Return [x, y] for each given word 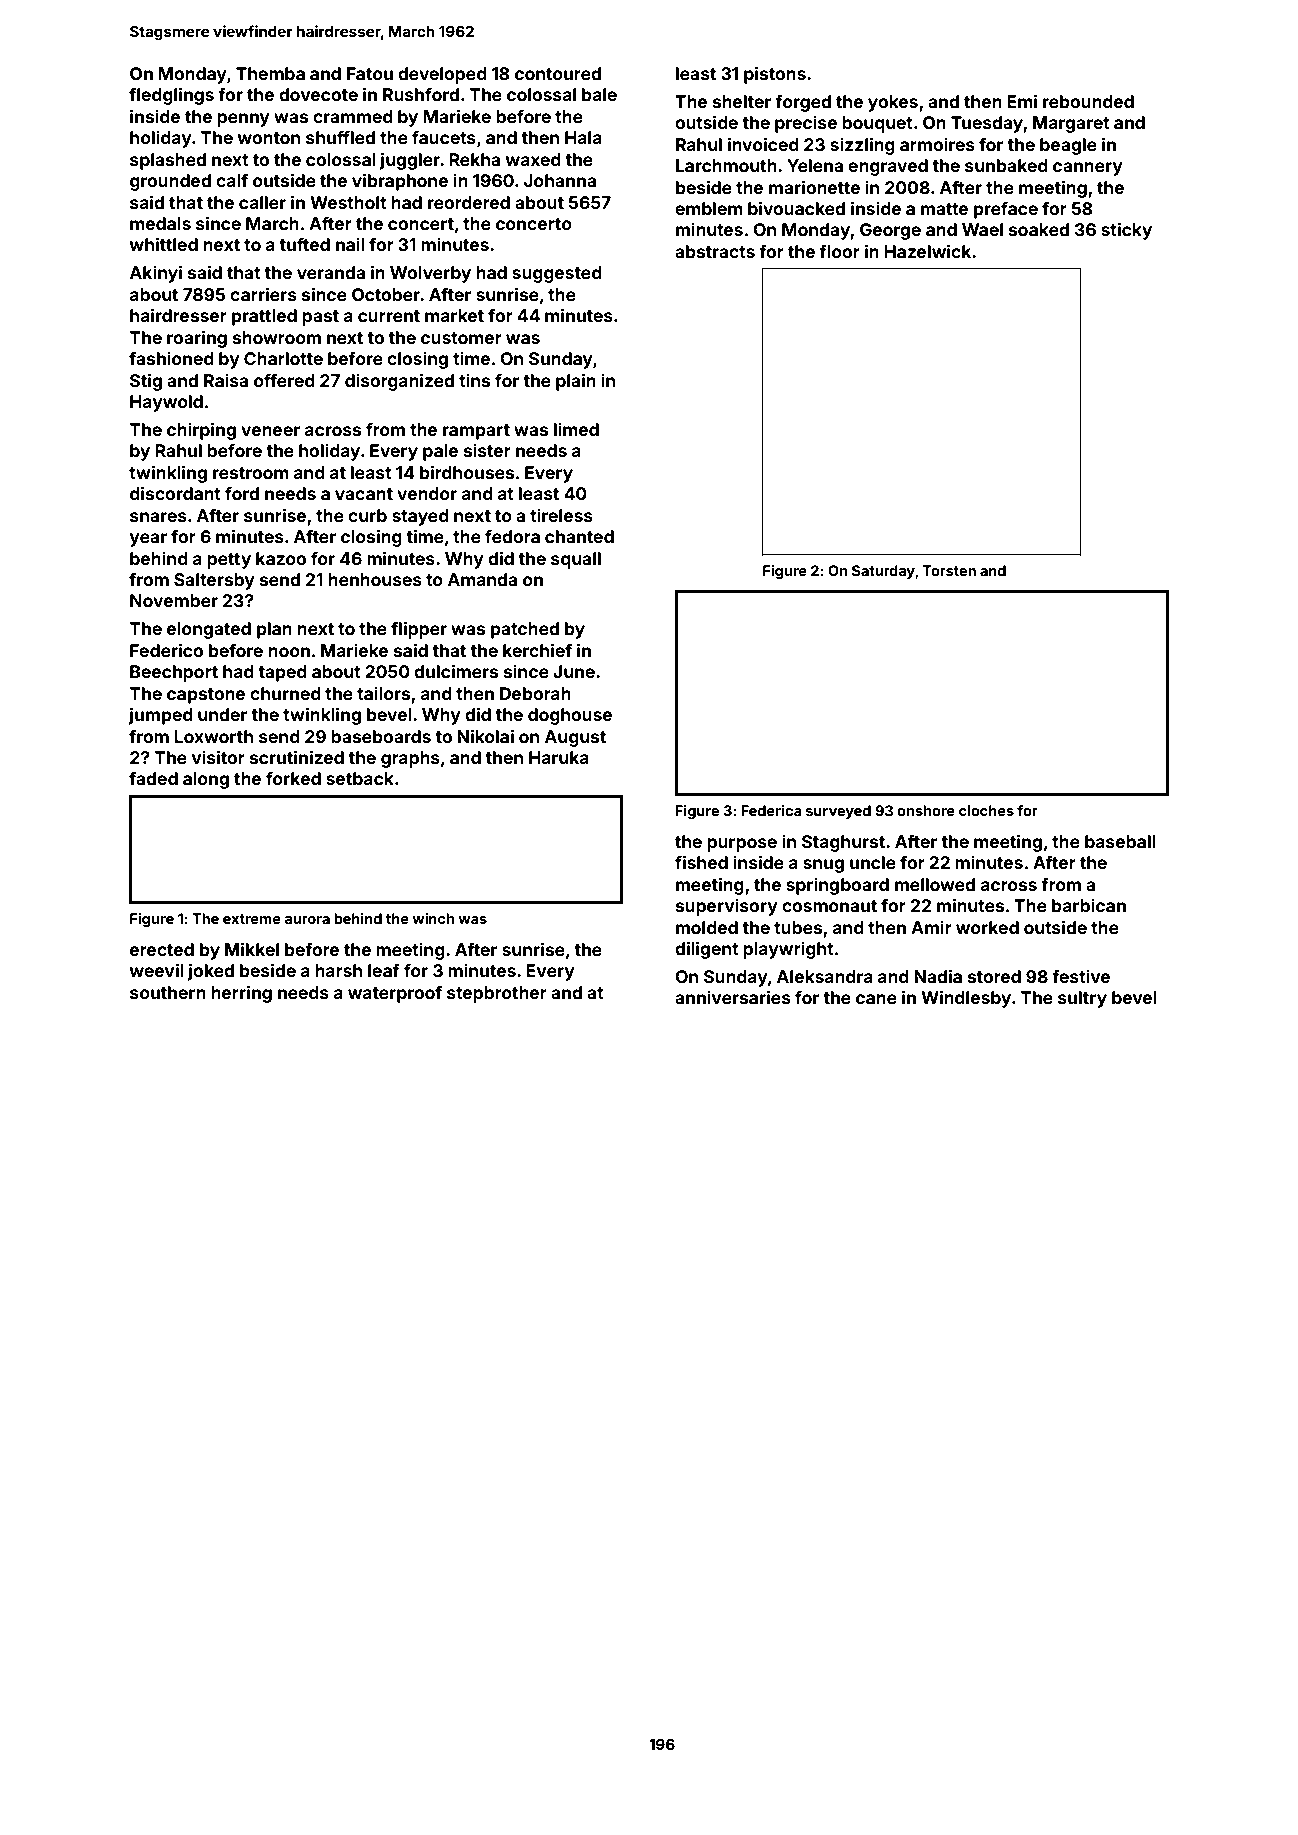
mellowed [935, 884]
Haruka [559, 757]
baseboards [381, 736]
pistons [775, 75]
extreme [252, 919]
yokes [893, 103]
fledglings [171, 96]
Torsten [949, 570]
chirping [201, 431]
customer [461, 338]
